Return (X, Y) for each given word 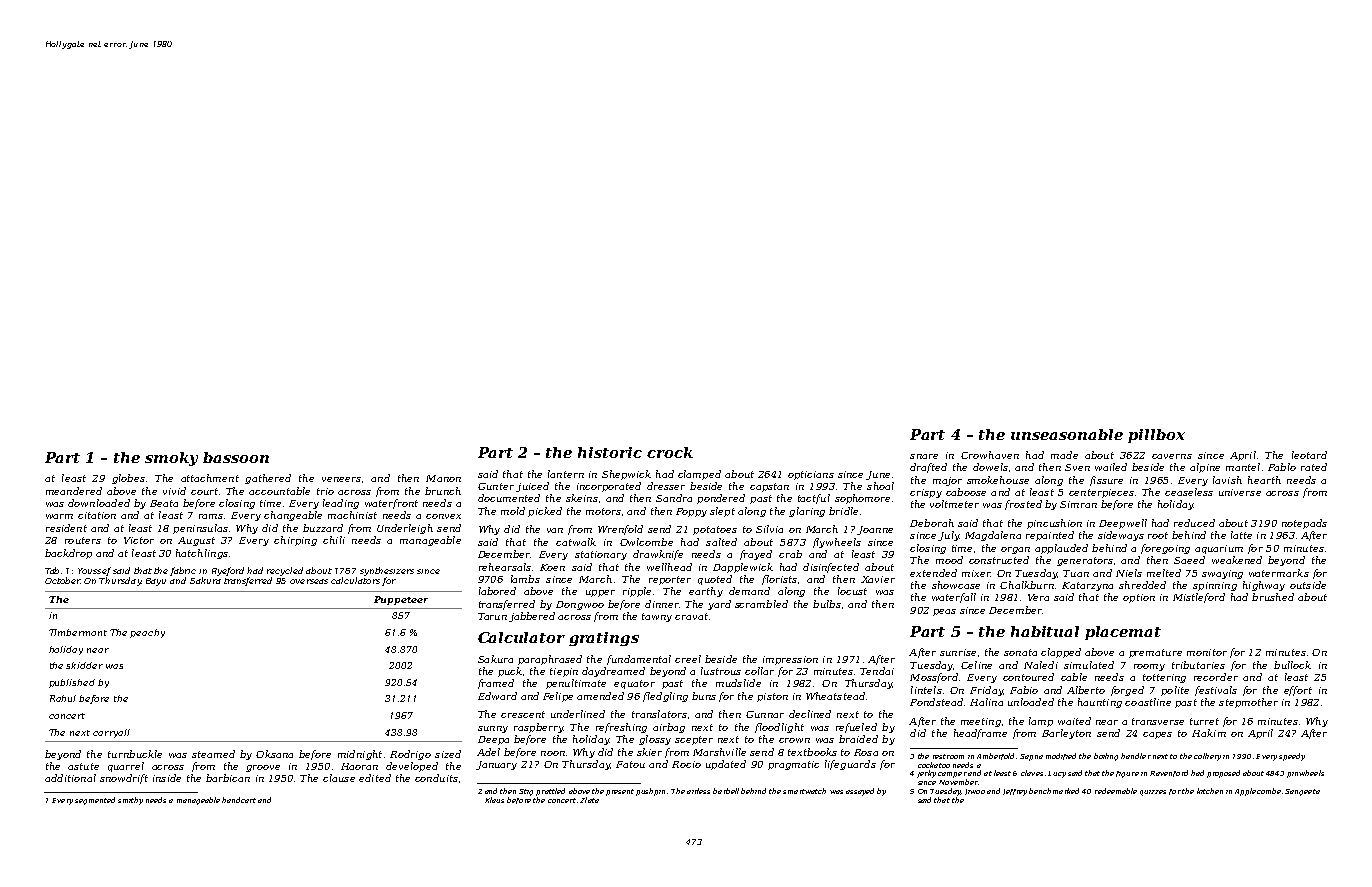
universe (1240, 492)
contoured (1028, 677)
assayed (860, 792)
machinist (352, 515)
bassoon (236, 457)
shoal (880, 486)
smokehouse (998, 480)
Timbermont (78, 632)
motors (603, 511)
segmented (95, 801)
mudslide (738, 683)
